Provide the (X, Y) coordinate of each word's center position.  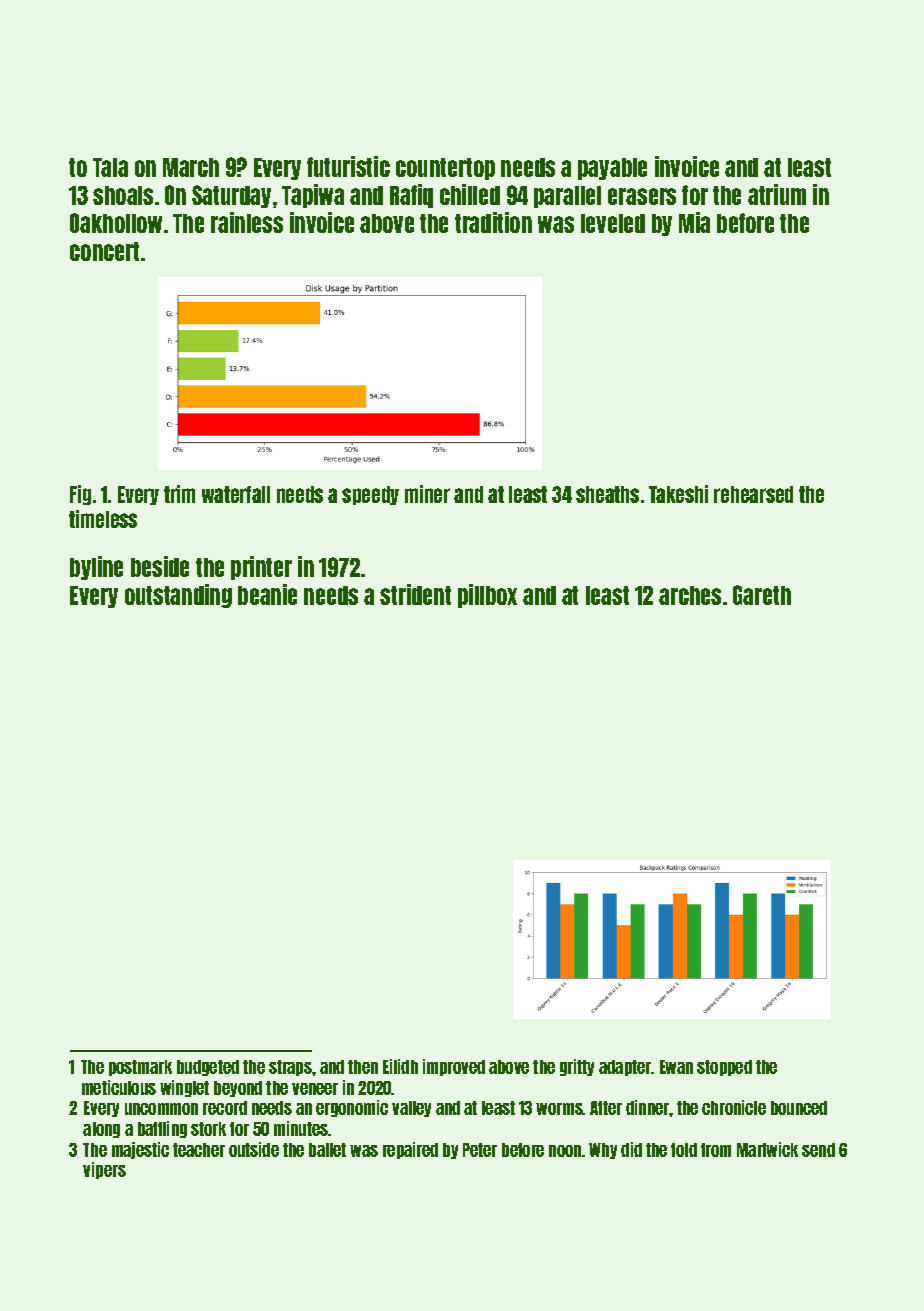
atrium (777, 194)
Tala (110, 167)
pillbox (487, 596)
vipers (104, 1170)
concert (104, 251)
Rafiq (411, 196)
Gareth (762, 595)
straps (290, 1068)
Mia (694, 222)
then (363, 1067)
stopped (724, 1068)
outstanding (178, 596)
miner (427, 494)
